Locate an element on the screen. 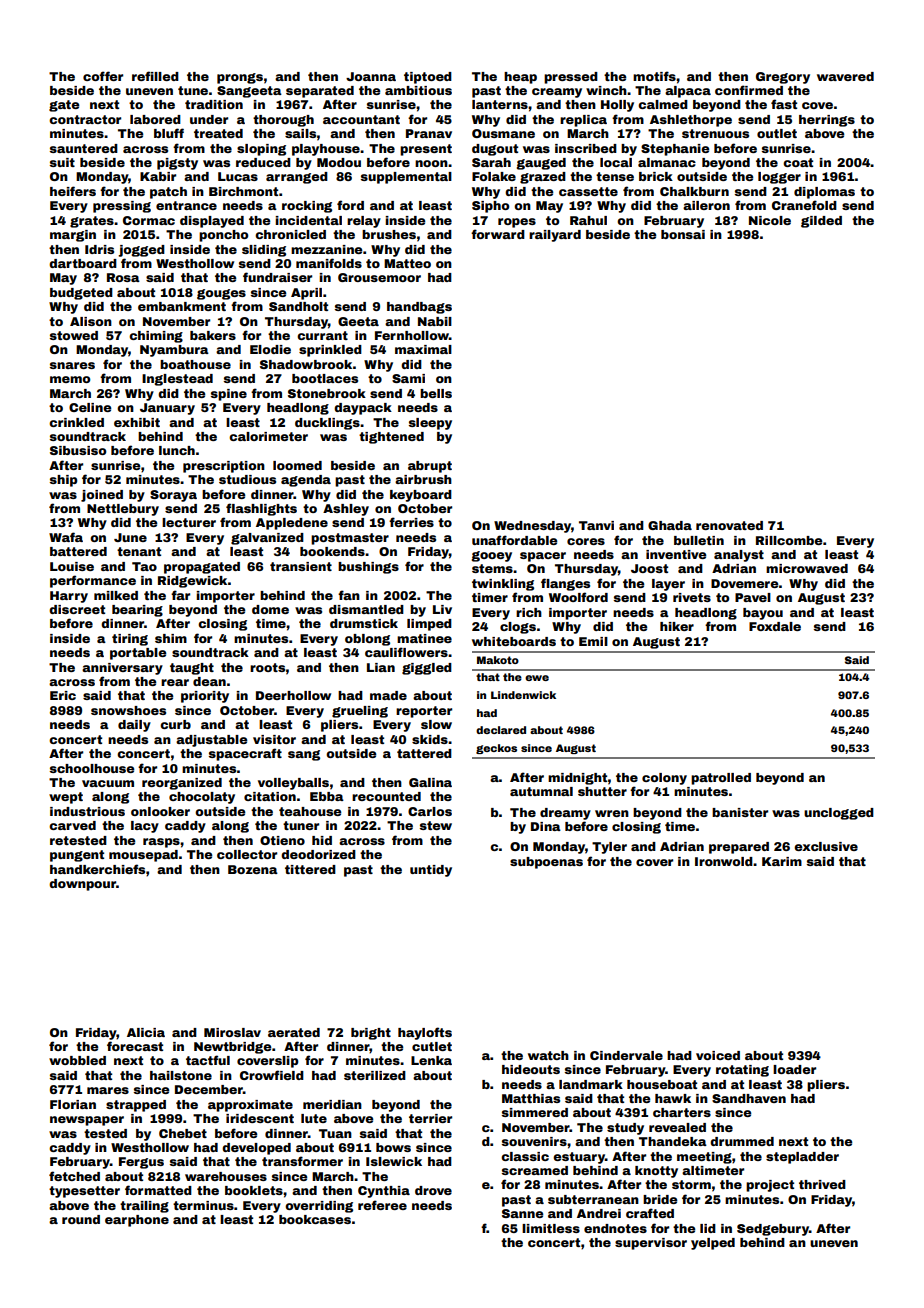 The image size is (924, 1308). Sanne is located at coordinates (522, 1213).
